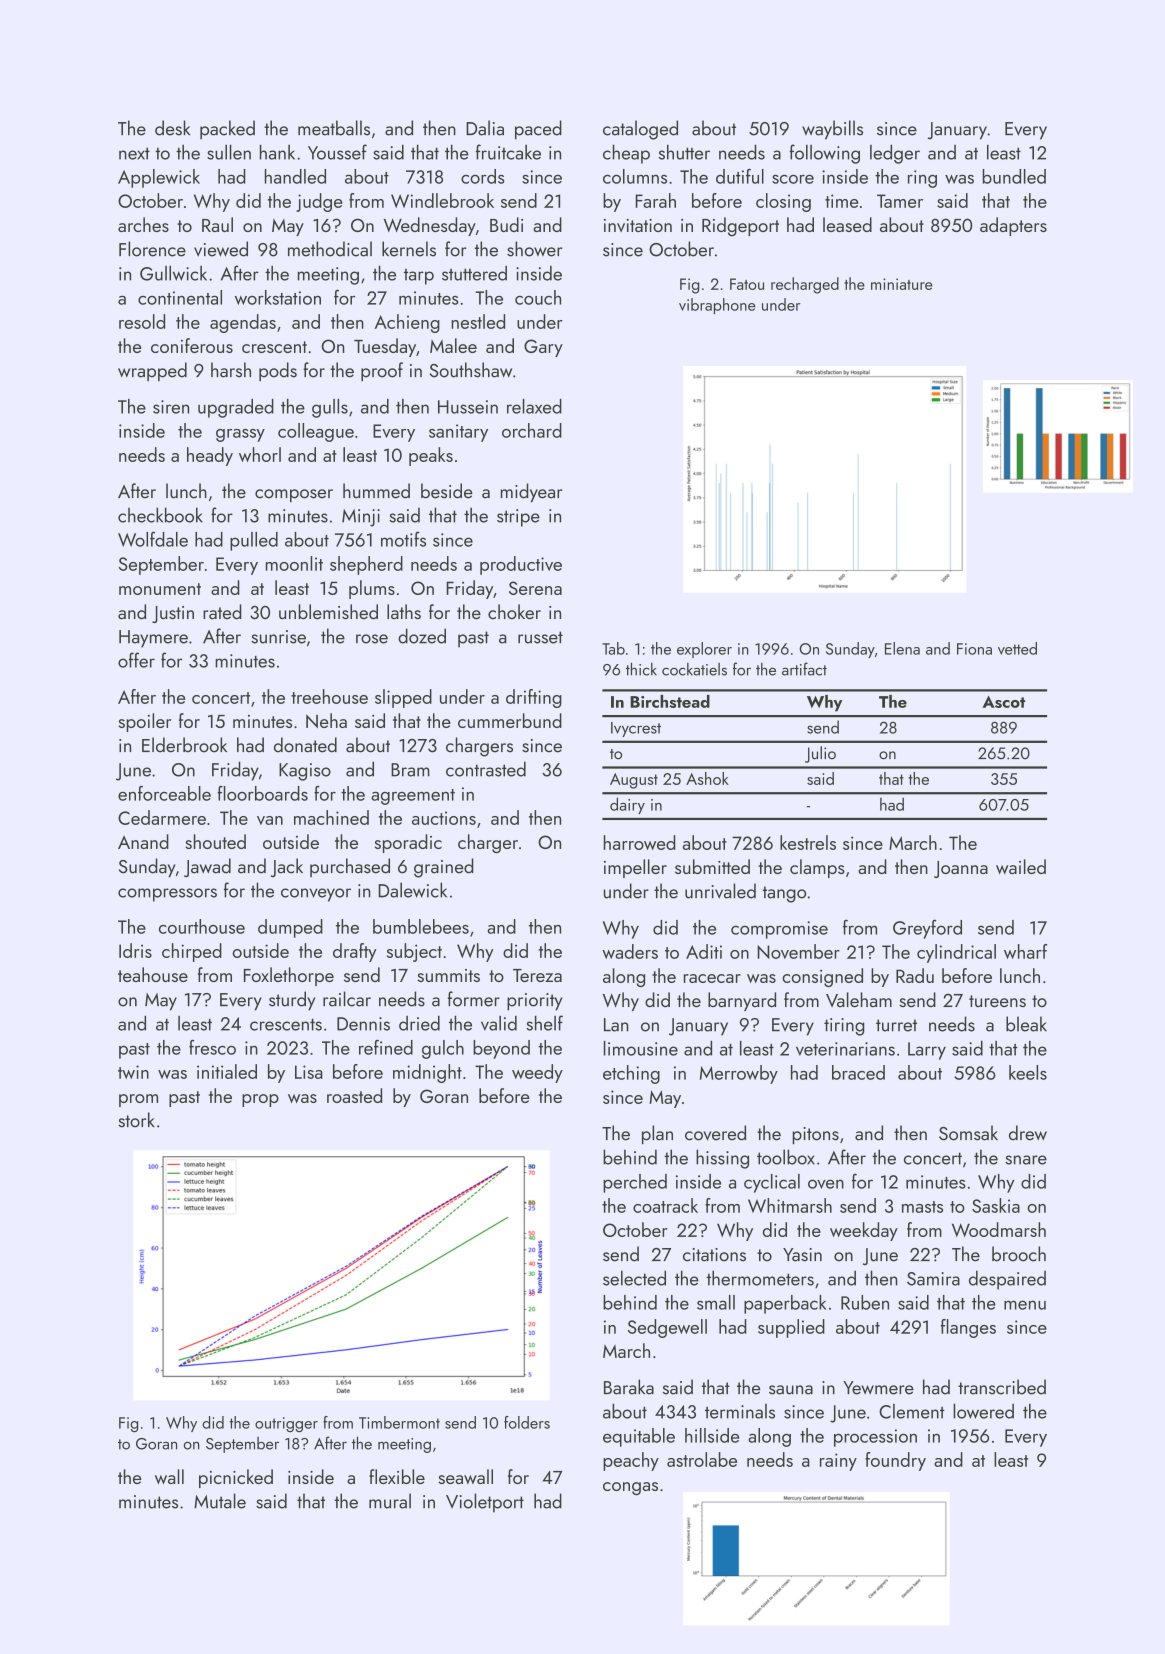 This screenshot has width=1165, height=1654. What do you see at coordinates (665, 1205) in the screenshot?
I see `coatrack` at bounding box center [665, 1205].
